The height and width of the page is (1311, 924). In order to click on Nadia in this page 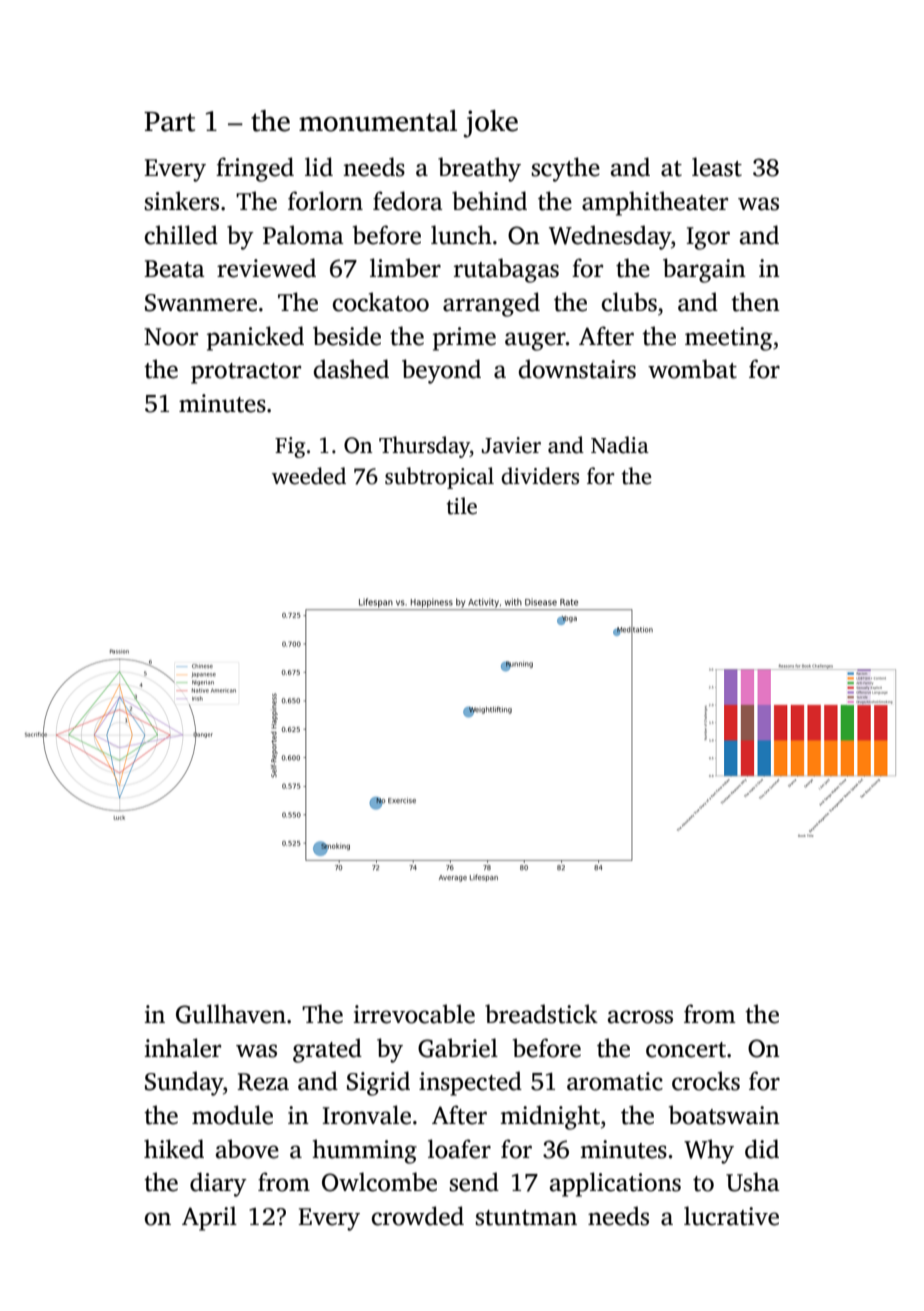, I will do `click(620, 445)`.
